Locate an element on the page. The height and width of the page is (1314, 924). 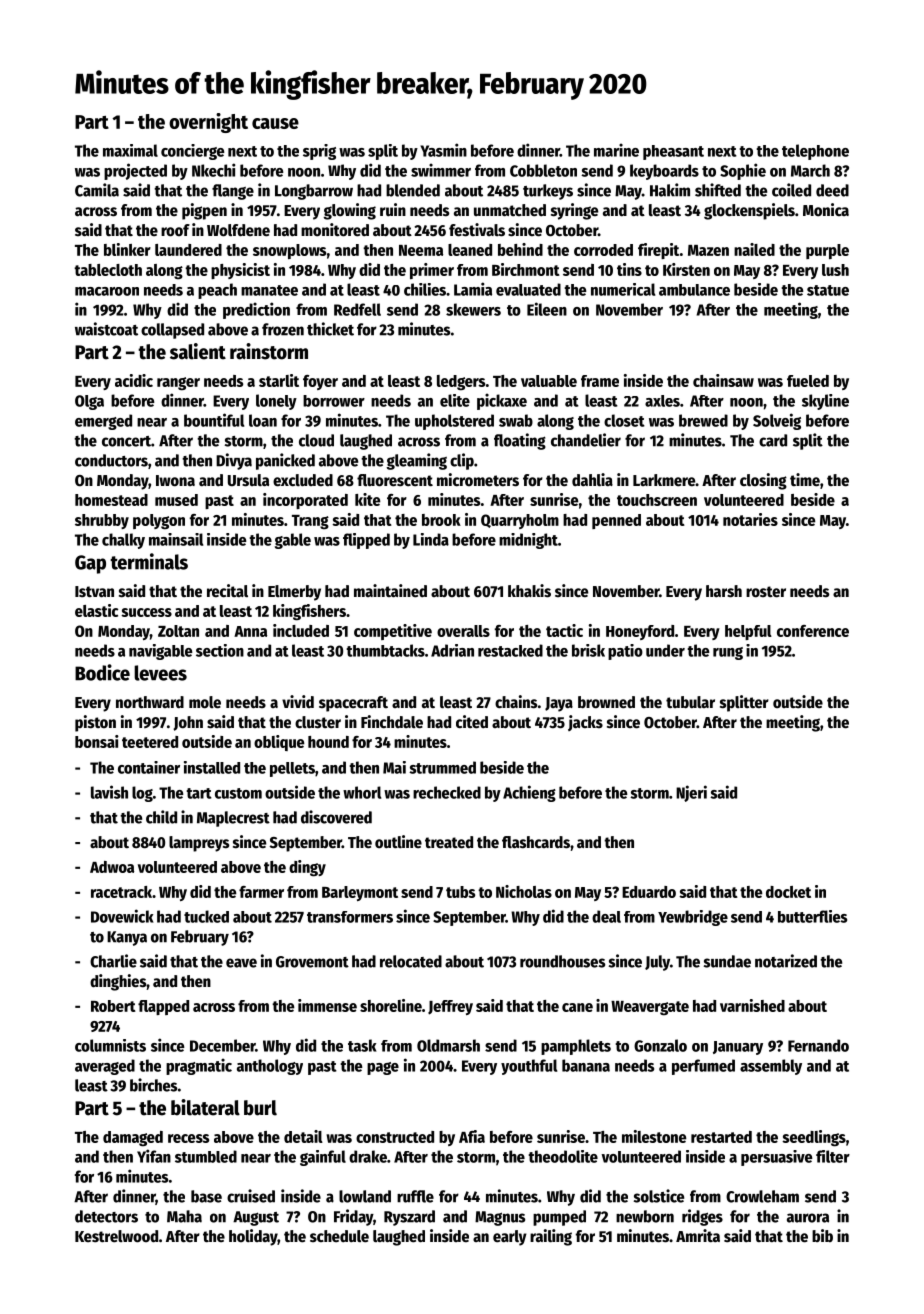
Jeffrey is located at coordinates (450, 1007).
